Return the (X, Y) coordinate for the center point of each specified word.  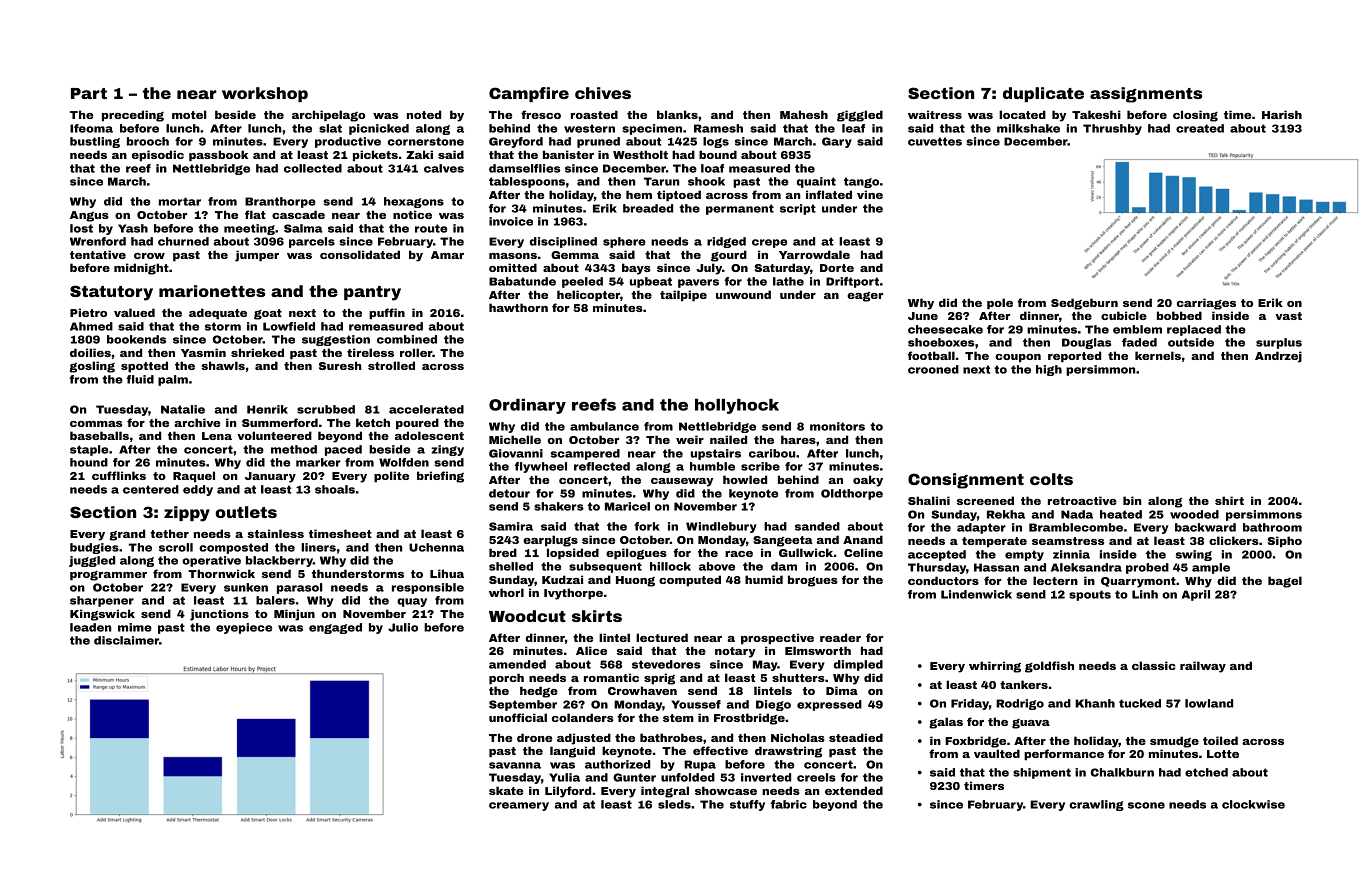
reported (1074, 357)
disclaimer (126, 640)
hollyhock (737, 406)
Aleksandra (1086, 567)
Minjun (294, 615)
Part (89, 93)
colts (1051, 479)
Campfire (529, 94)
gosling (92, 367)
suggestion (336, 340)
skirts (597, 616)
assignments (1146, 95)
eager (865, 297)
